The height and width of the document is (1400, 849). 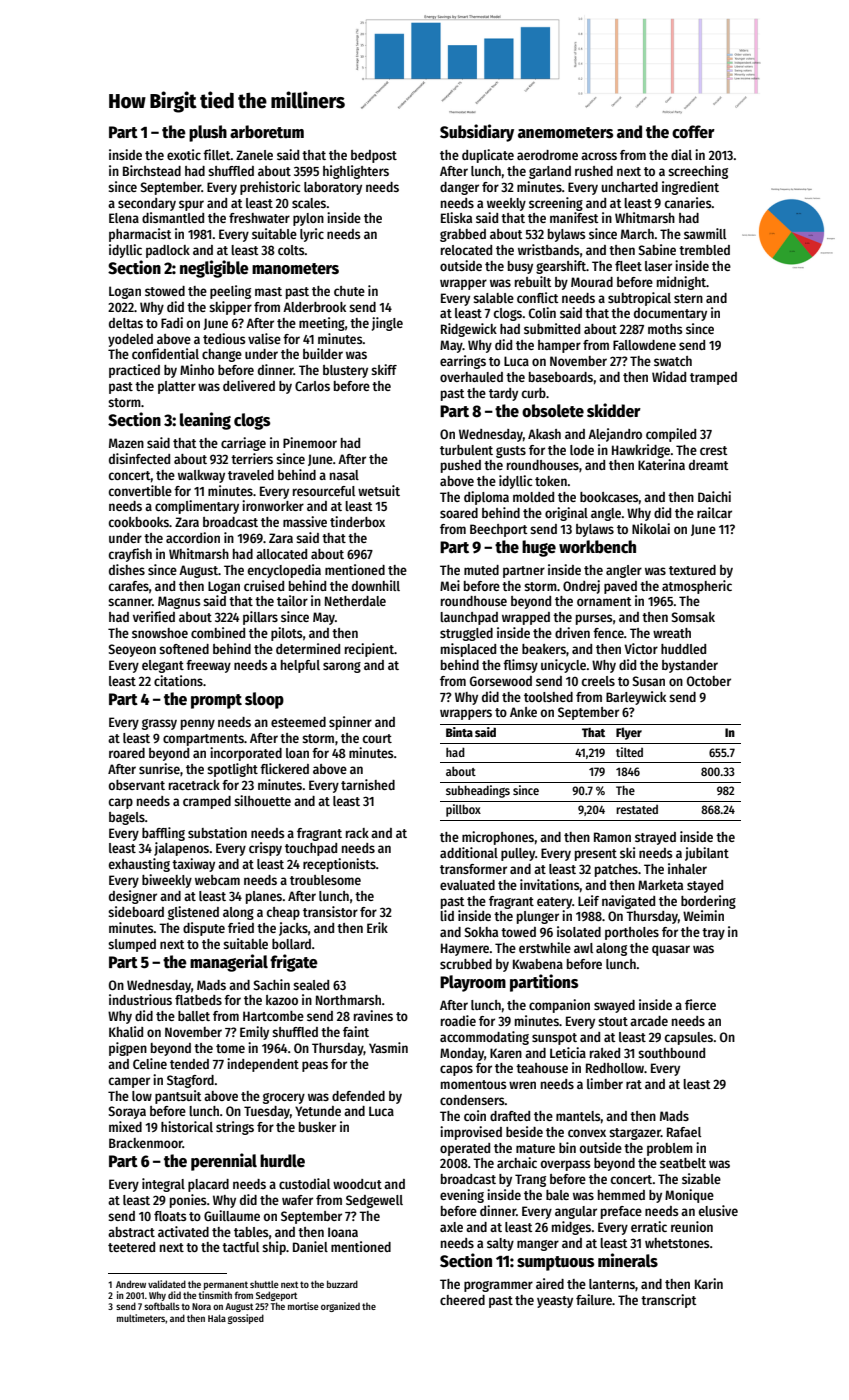 What do you see at coordinates (465, 1149) in the document?
I see `operated` at bounding box center [465, 1149].
